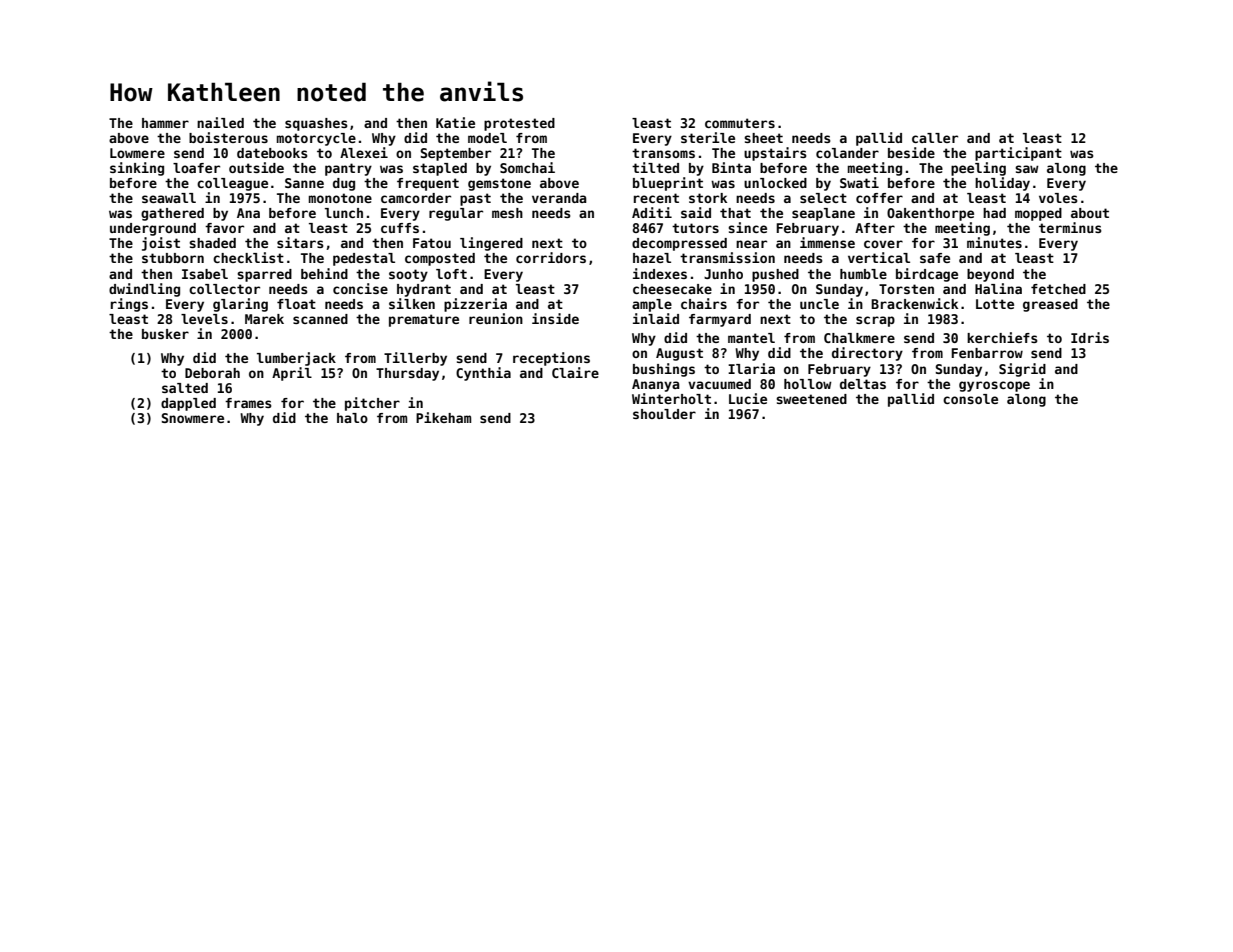 The width and height of the image is (1233, 952). I want to click on commuters, so click(740, 123).
